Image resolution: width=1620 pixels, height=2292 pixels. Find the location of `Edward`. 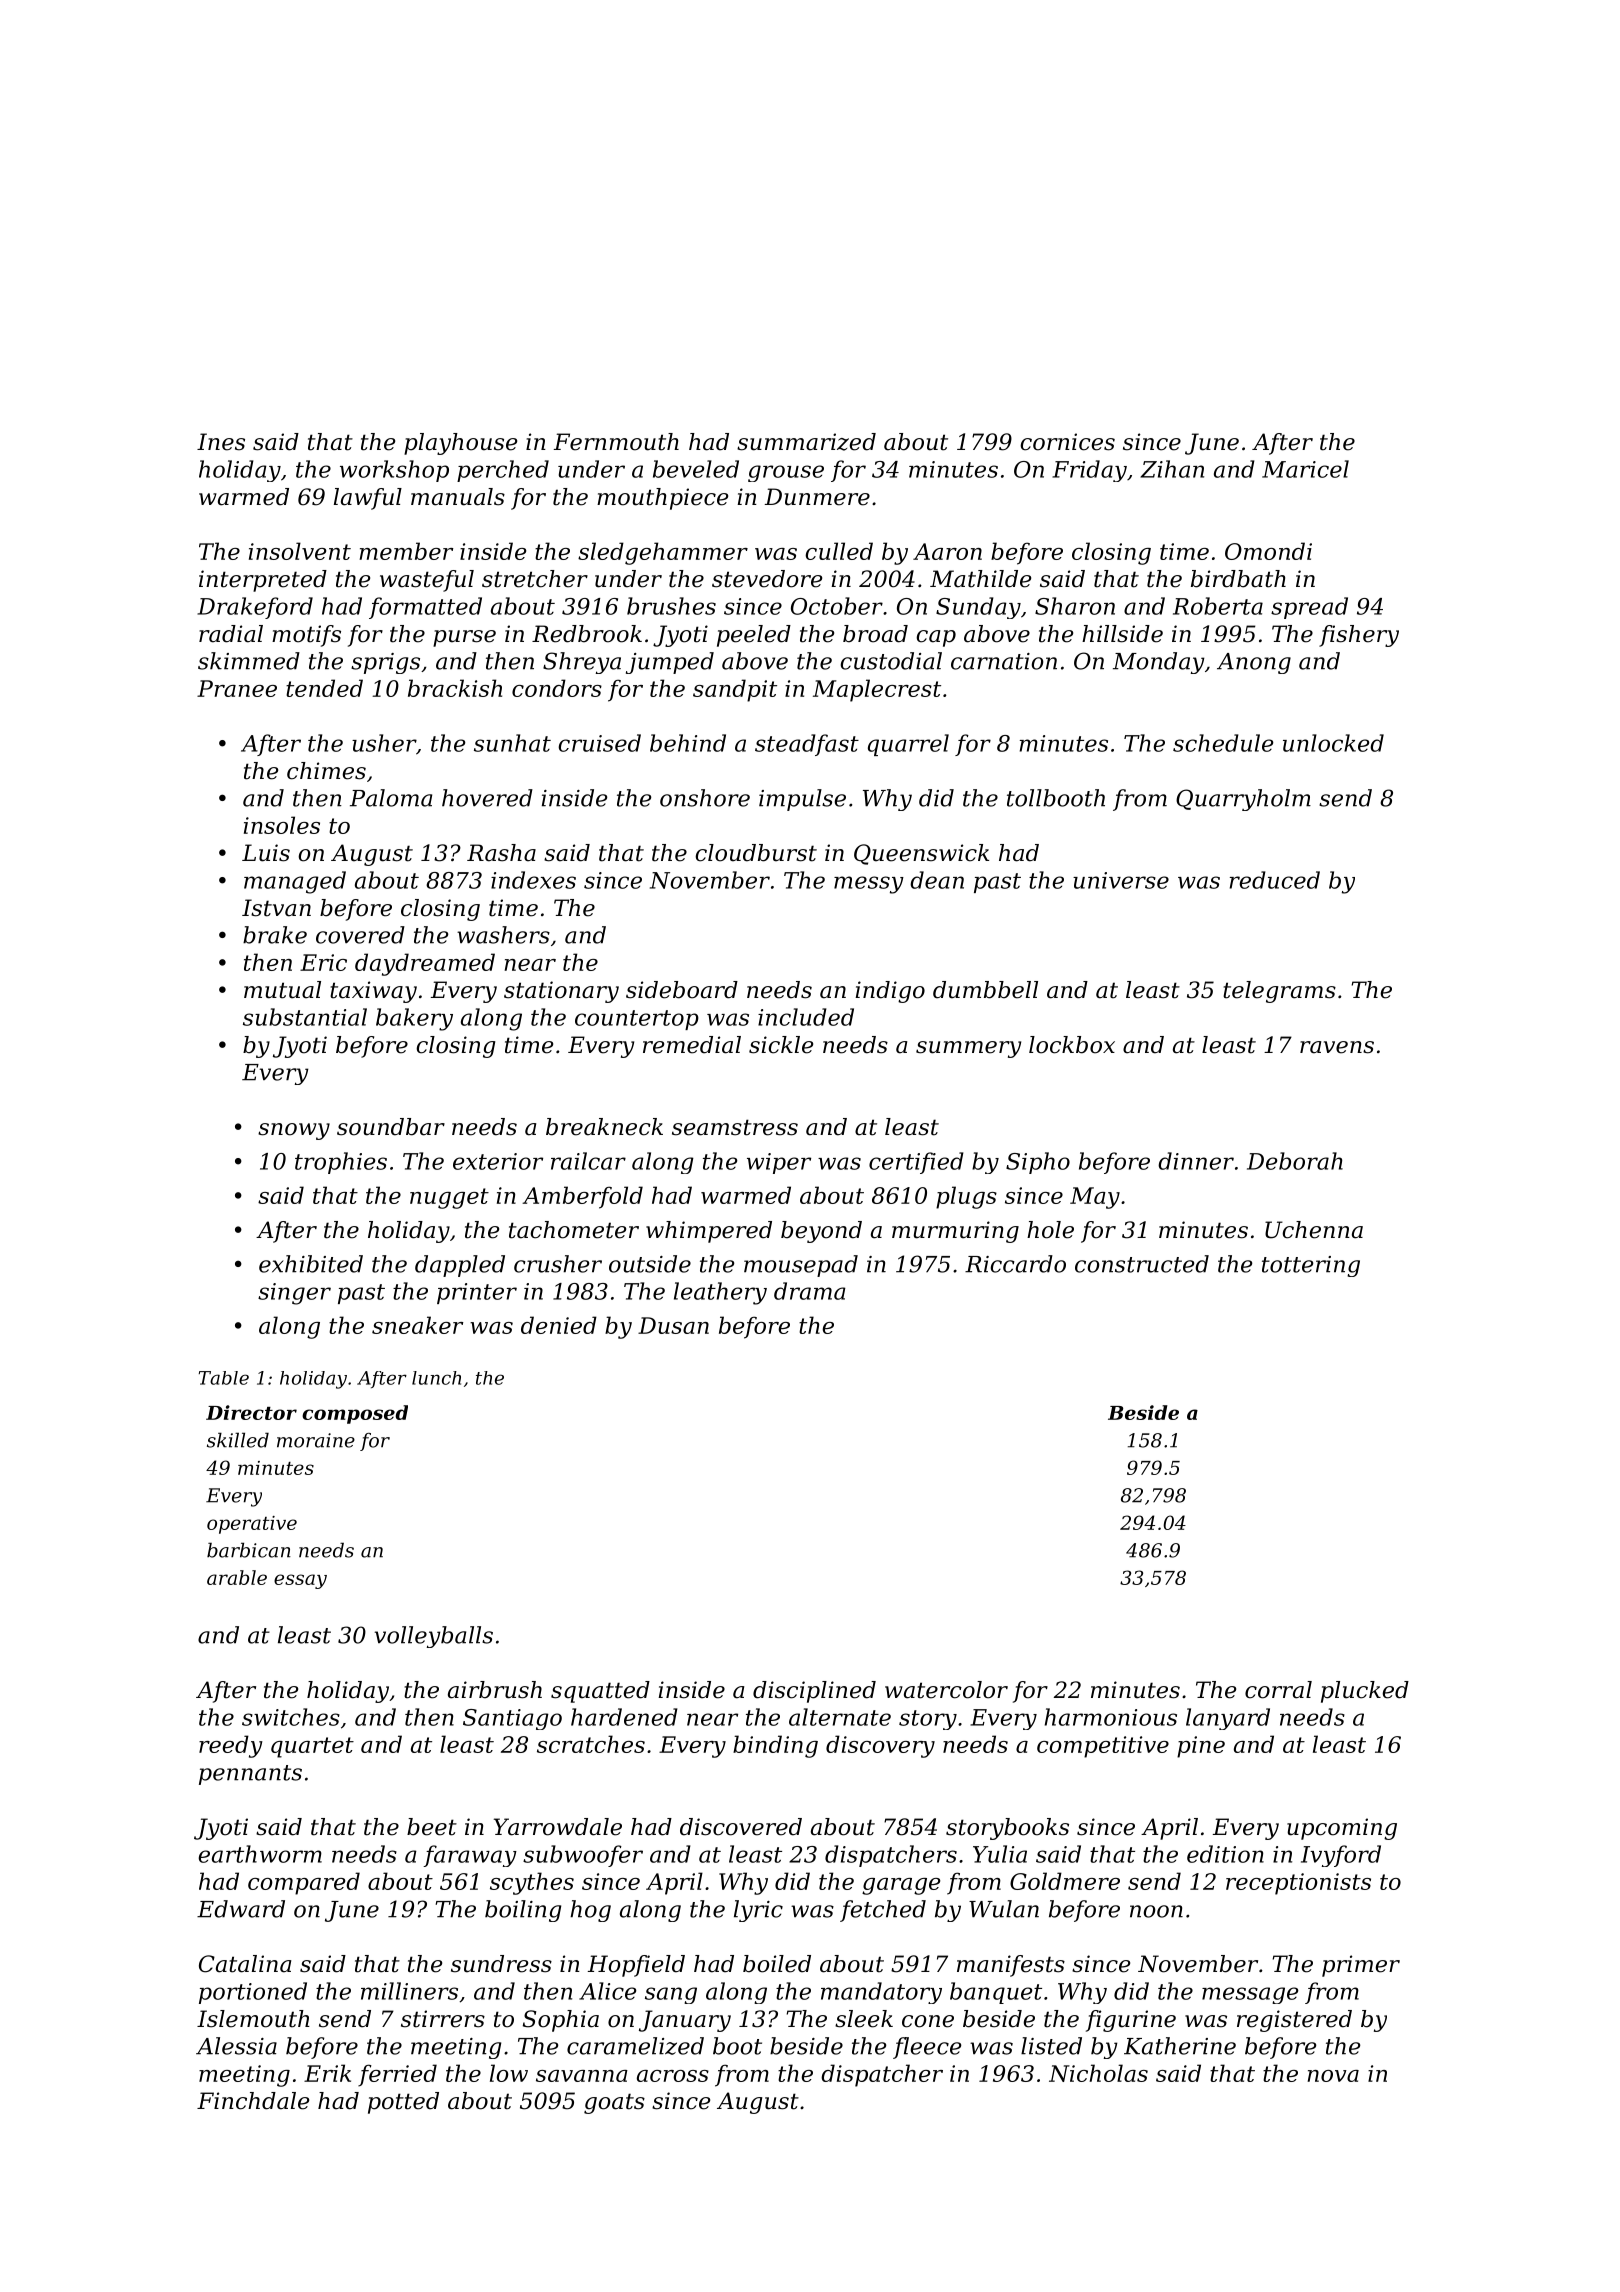

Edward is located at coordinates (241, 1909).
